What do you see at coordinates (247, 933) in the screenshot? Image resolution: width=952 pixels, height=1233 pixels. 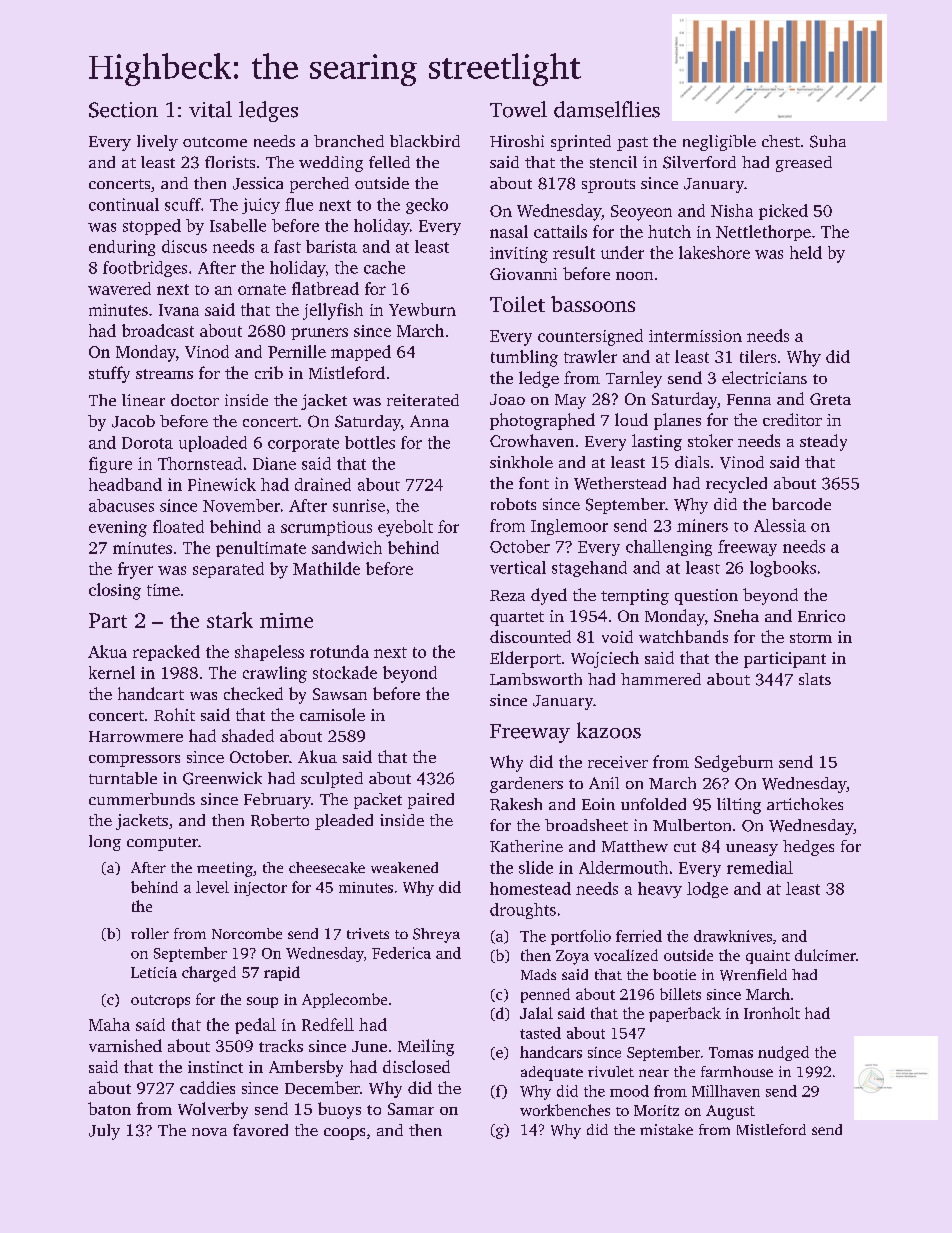 I see `Norcombe` at bounding box center [247, 933].
